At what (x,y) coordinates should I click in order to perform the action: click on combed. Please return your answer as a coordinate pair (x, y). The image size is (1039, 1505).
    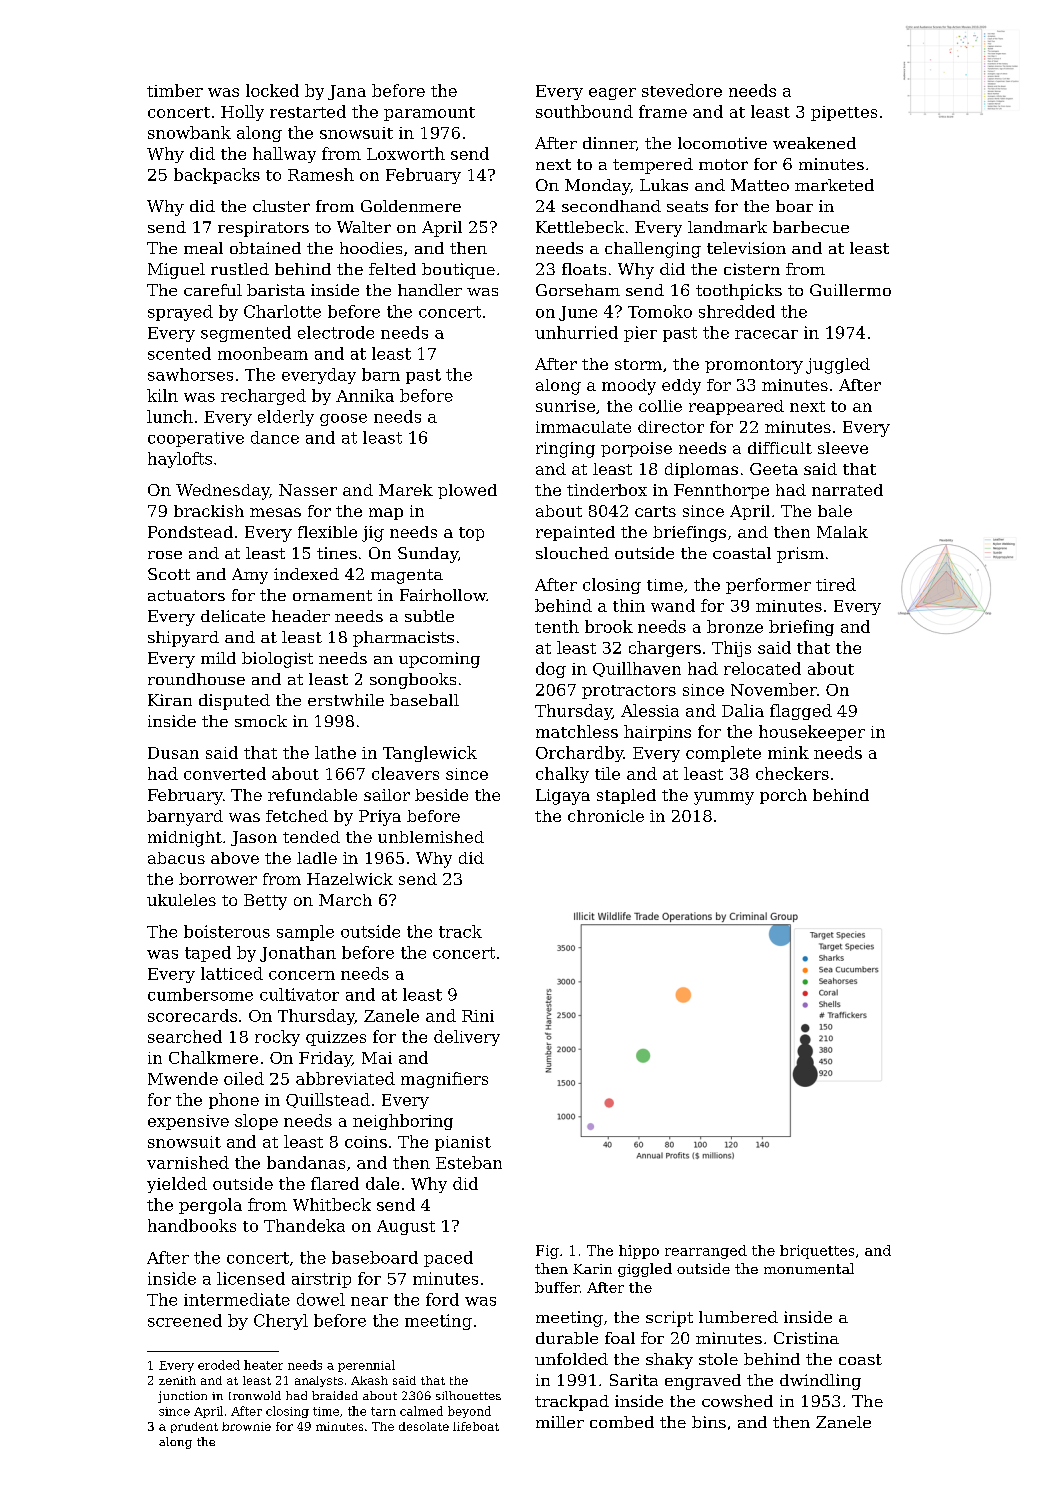
    Looking at the image, I should click on (622, 1422).
